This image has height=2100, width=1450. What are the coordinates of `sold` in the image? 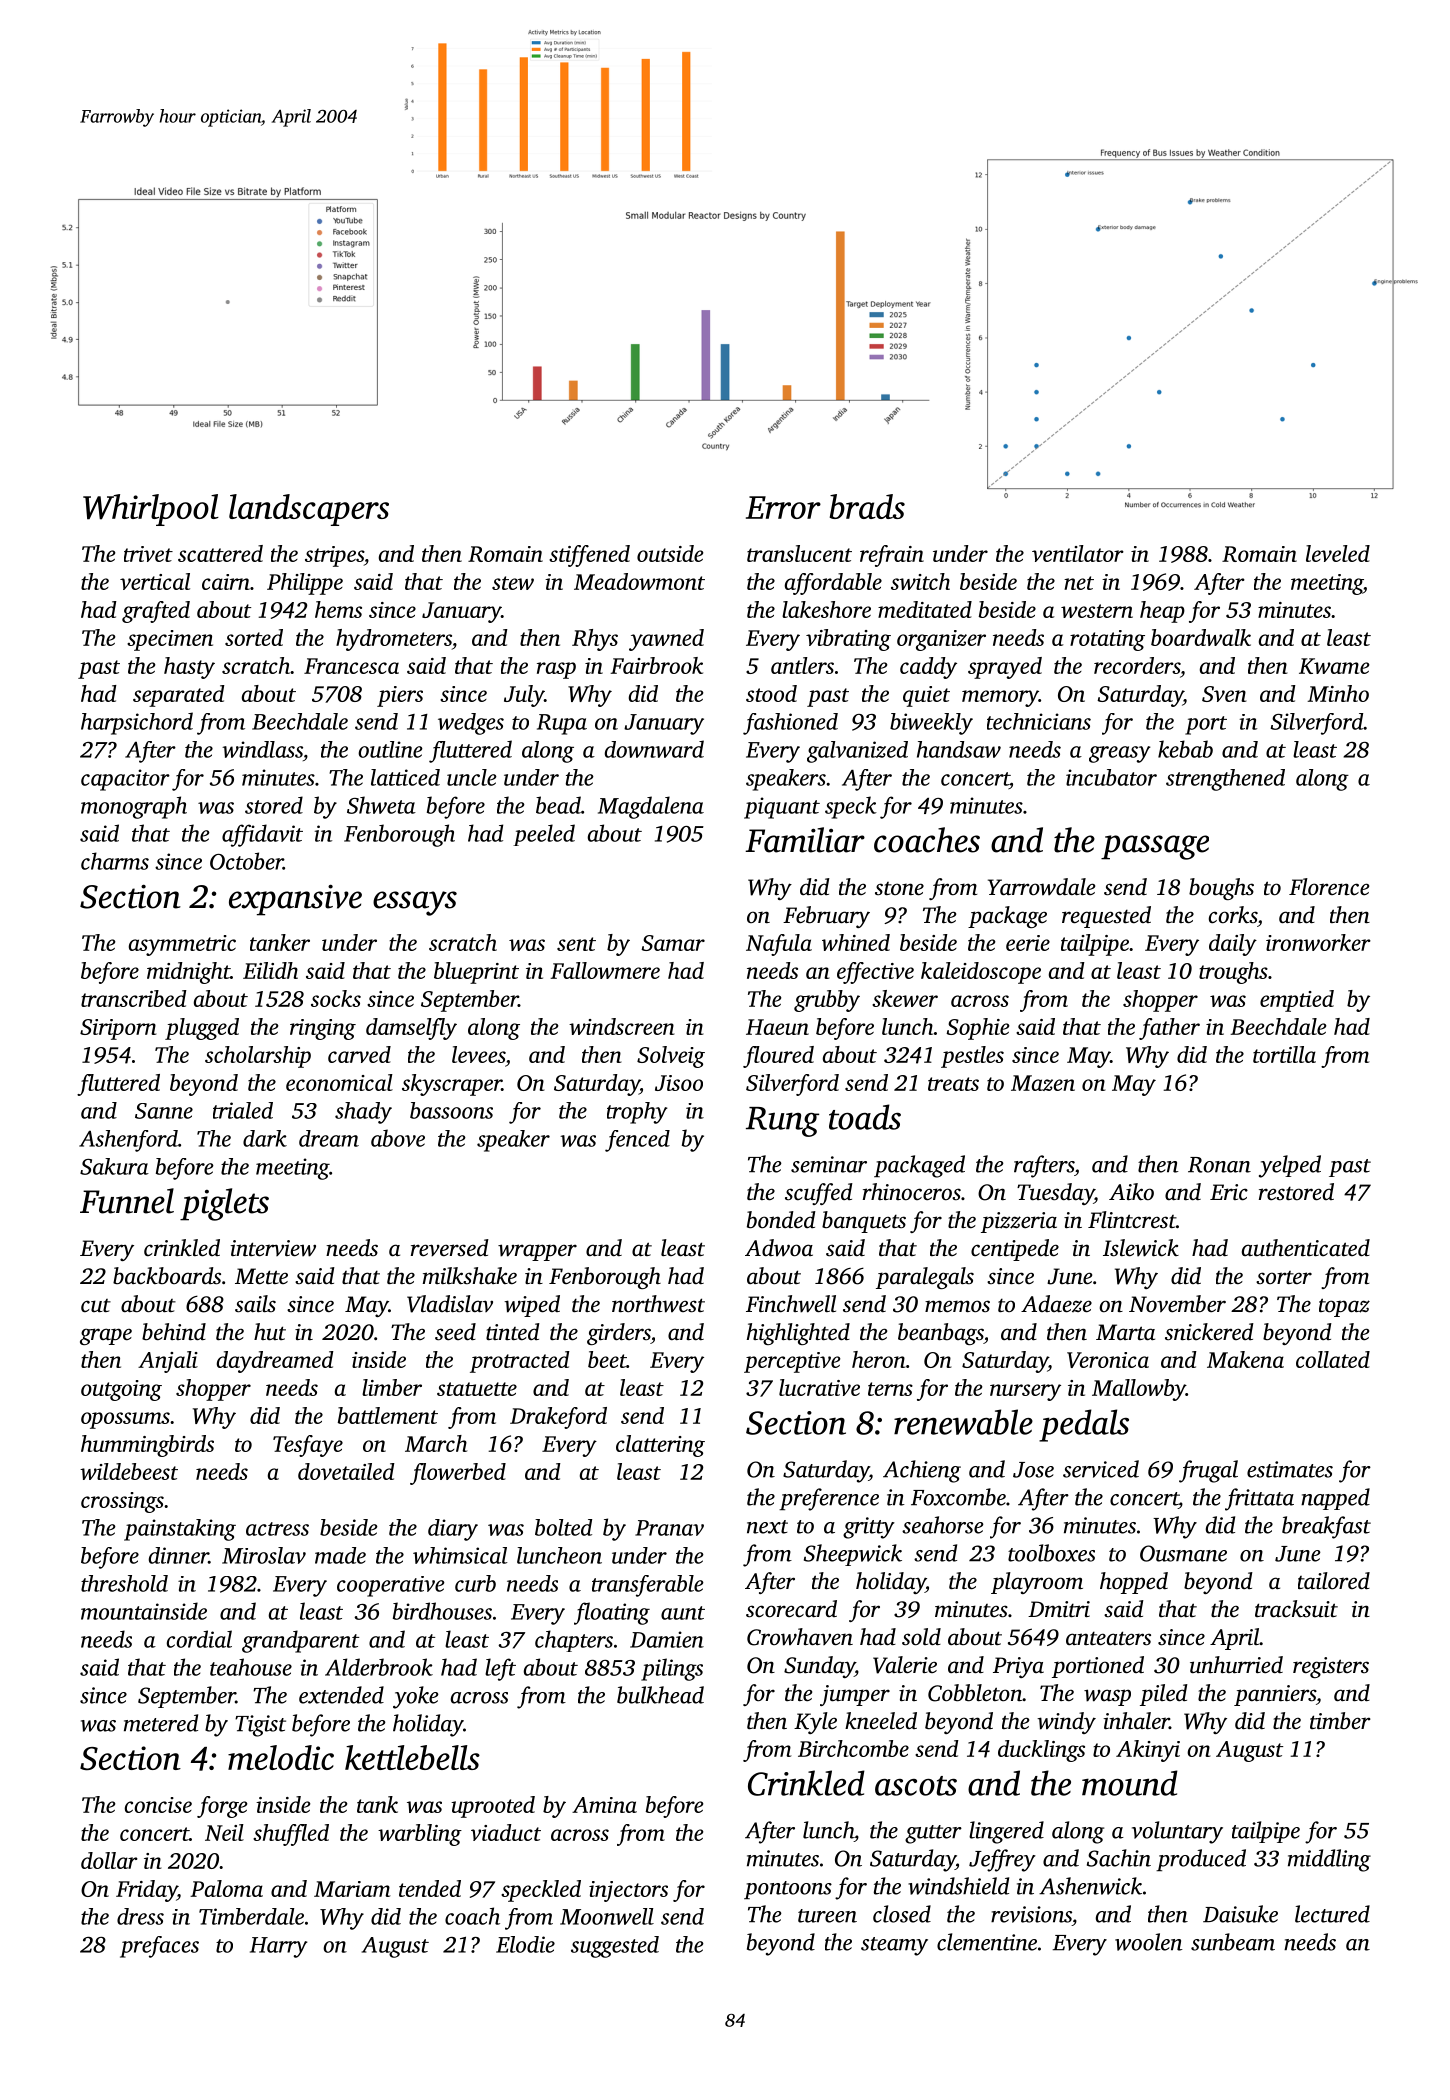 It's located at (921, 1637).
